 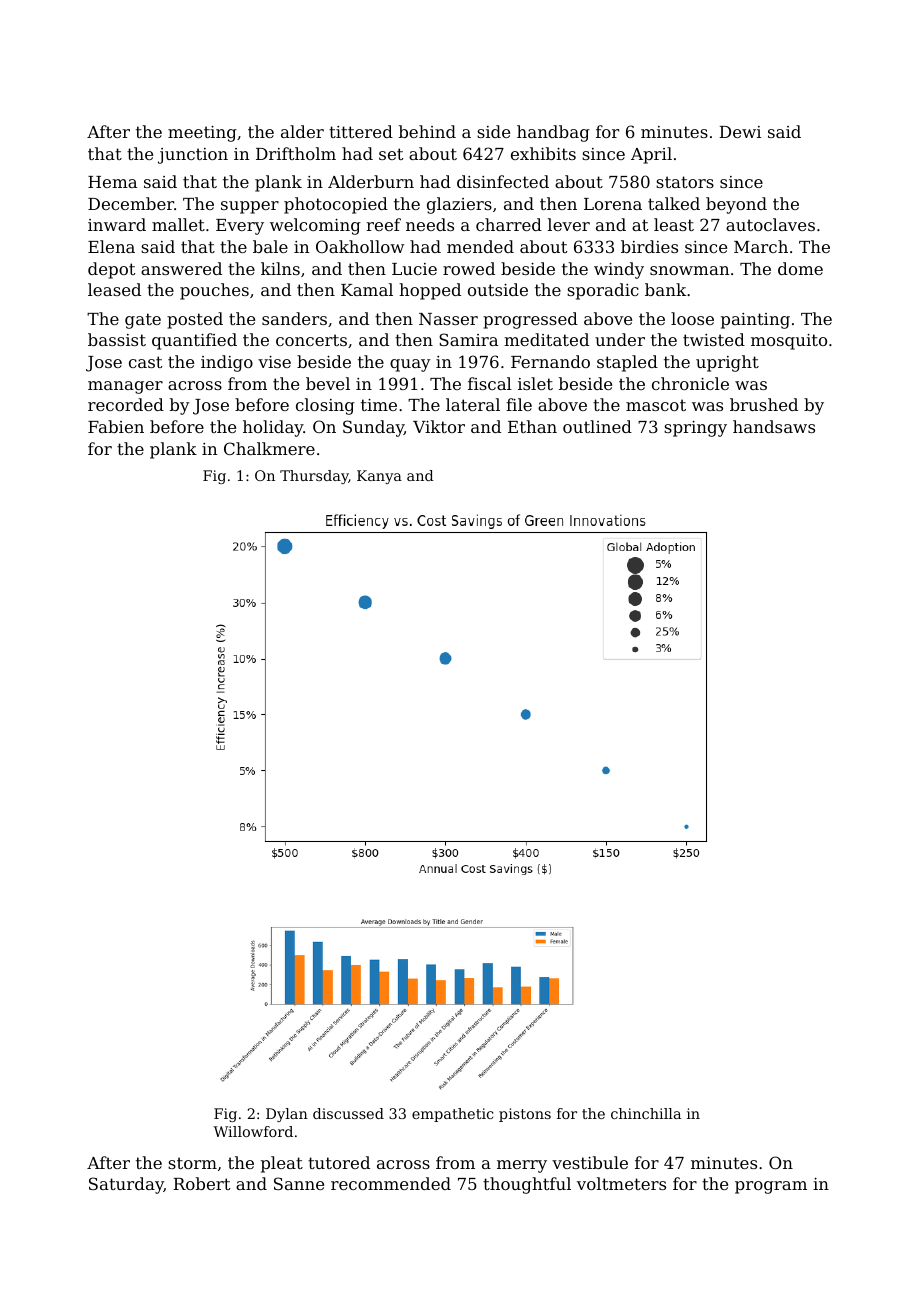 What do you see at coordinates (379, 477) in the image?
I see `Kanya` at bounding box center [379, 477].
